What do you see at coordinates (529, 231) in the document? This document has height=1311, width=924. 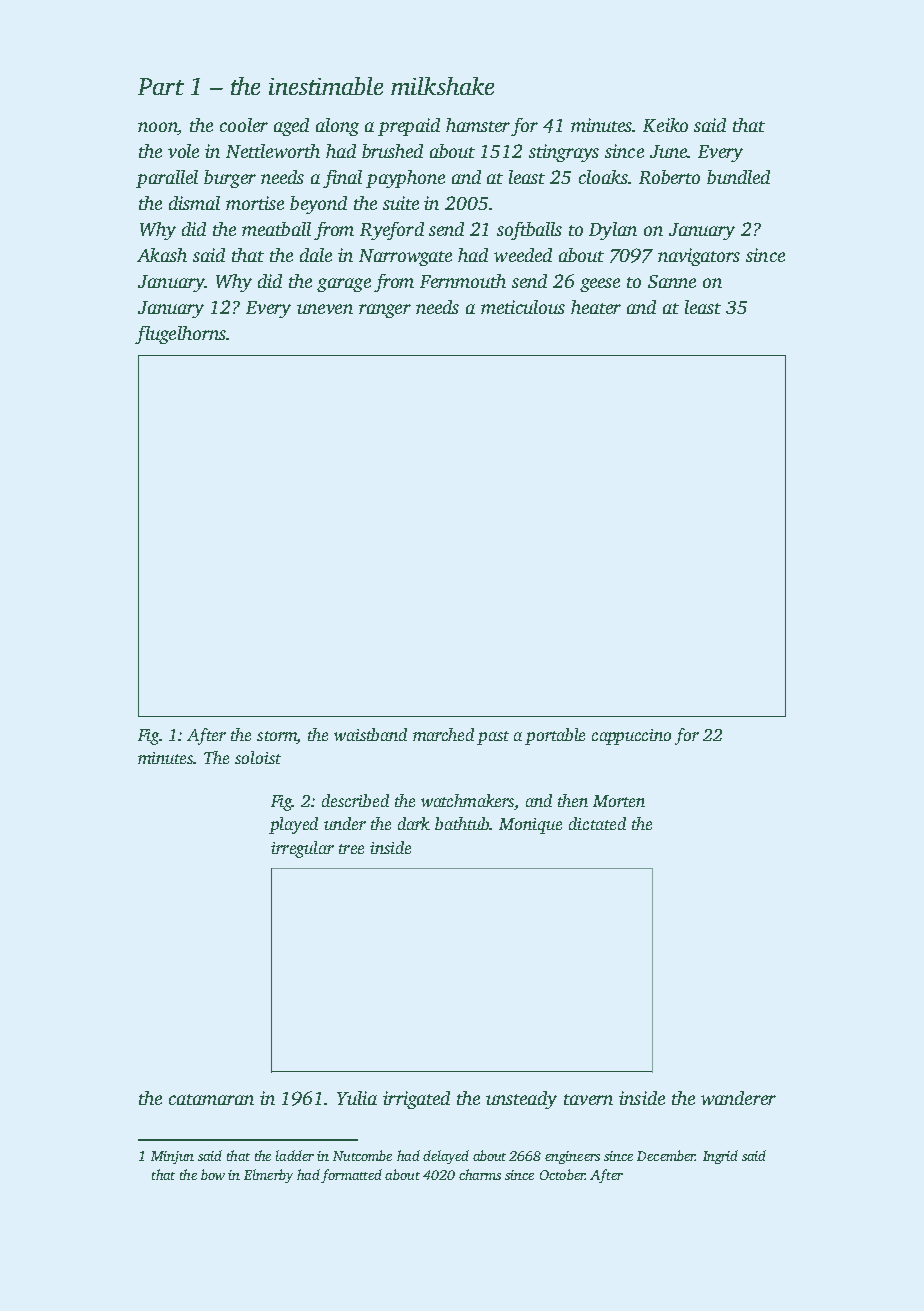 I see `softballs` at bounding box center [529, 231].
